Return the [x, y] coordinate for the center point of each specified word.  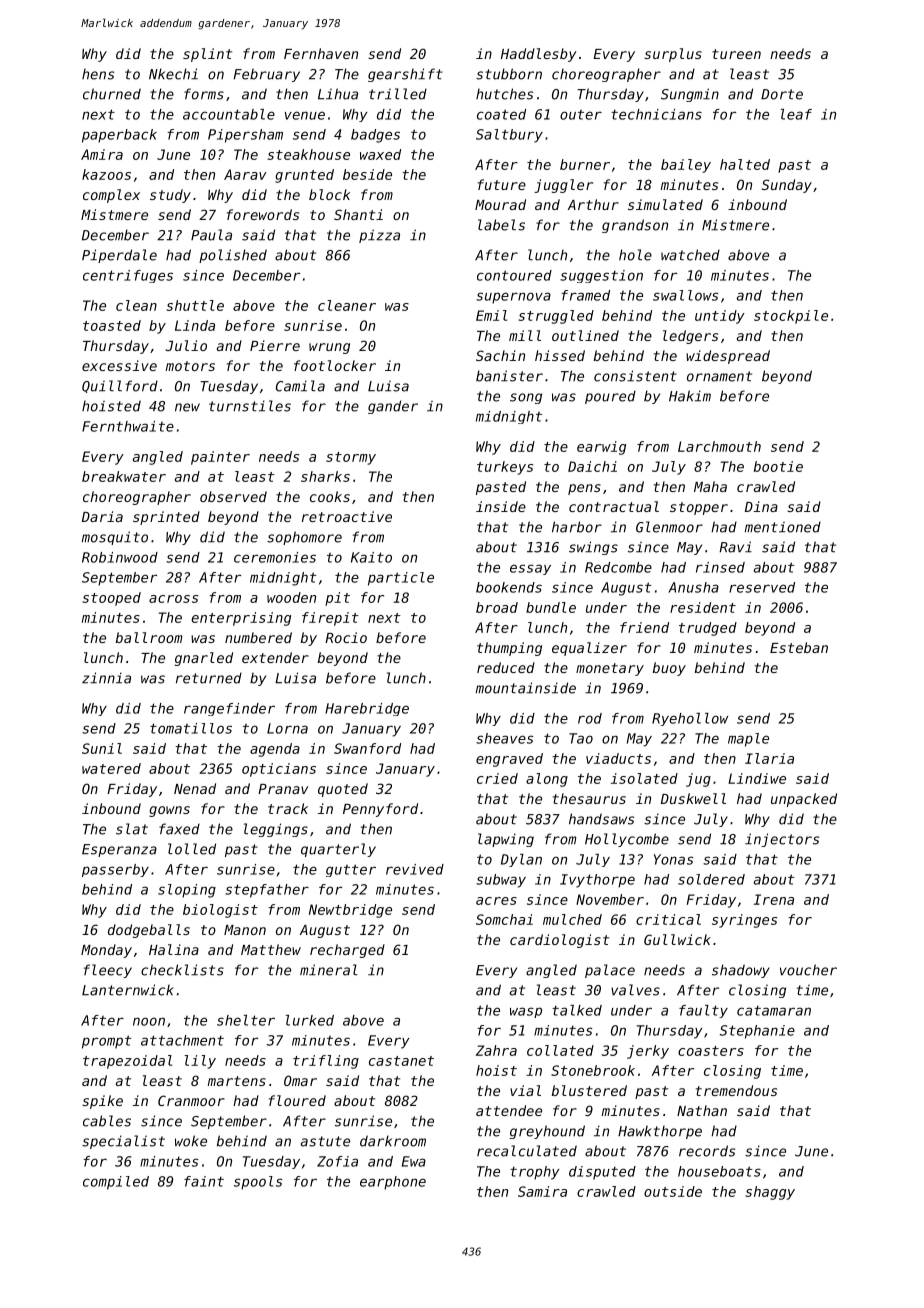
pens [584, 489]
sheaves [504, 738]
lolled [192, 849]
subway [501, 881]
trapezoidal [127, 1062]
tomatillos [191, 728]
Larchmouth [719, 446]
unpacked [804, 800]
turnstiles [250, 406]
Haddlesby [539, 55]
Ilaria [769, 758]
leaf [796, 114]
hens [98, 74]
